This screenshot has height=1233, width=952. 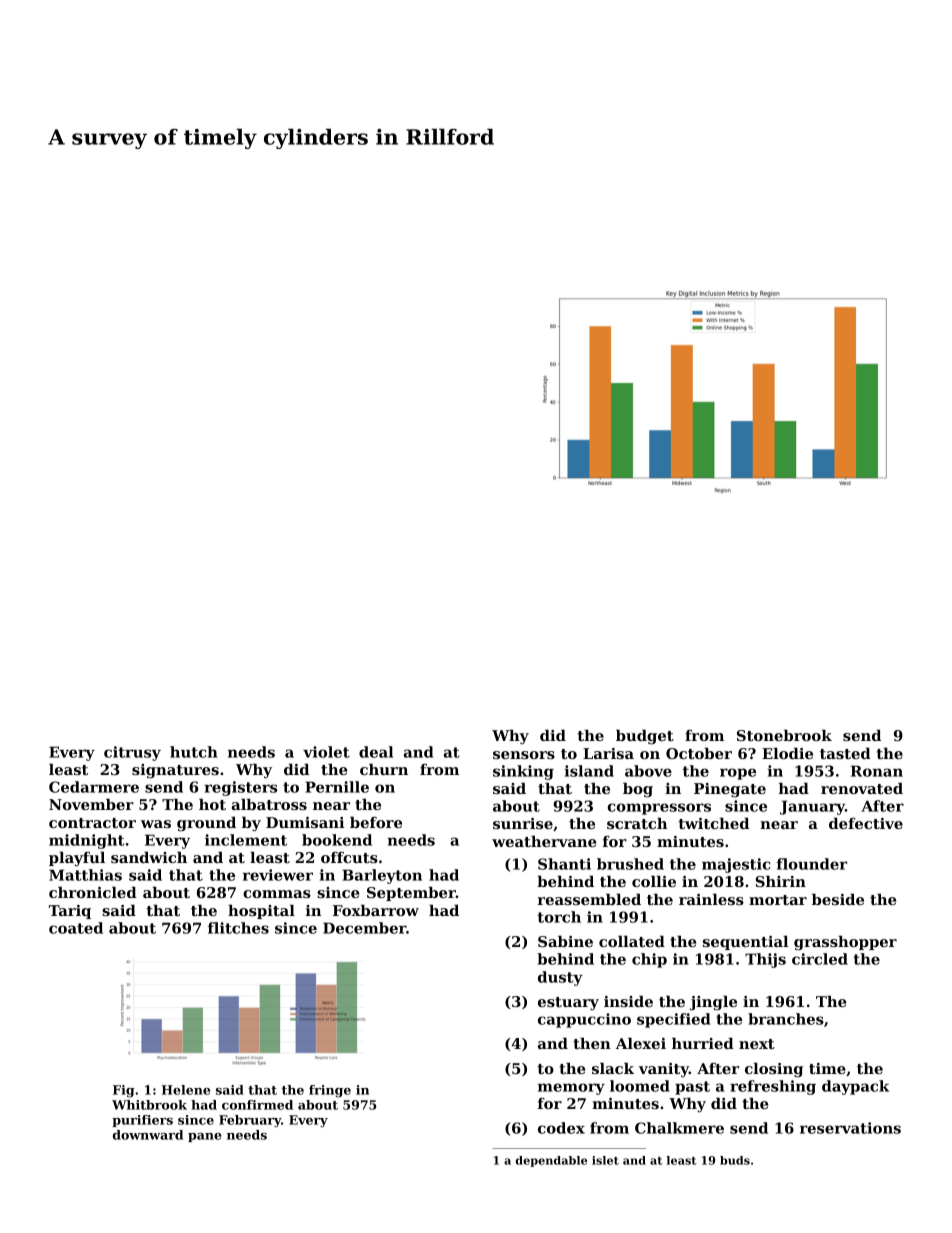 What do you see at coordinates (765, 960) in the screenshot?
I see `Thijs` at bounding box center [765, 960].
